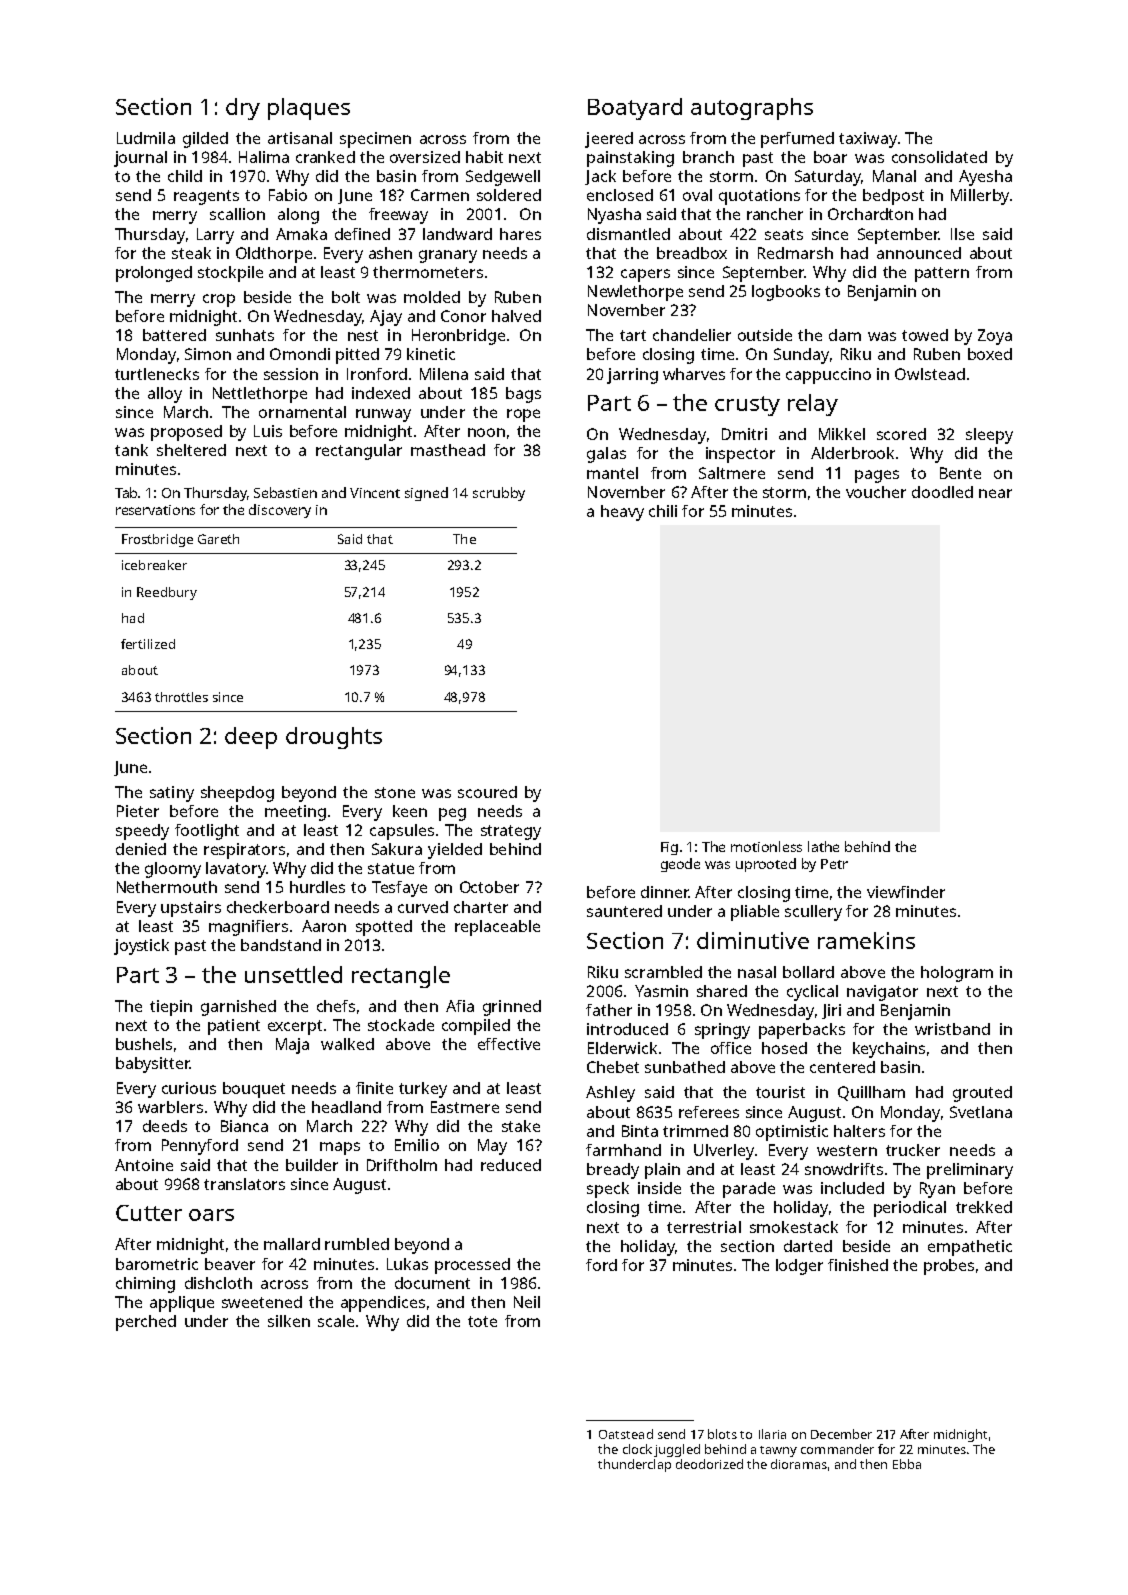 This screenshot has height=1595, width=1128. I want to click on Eastmere, so click(465, 1107).
